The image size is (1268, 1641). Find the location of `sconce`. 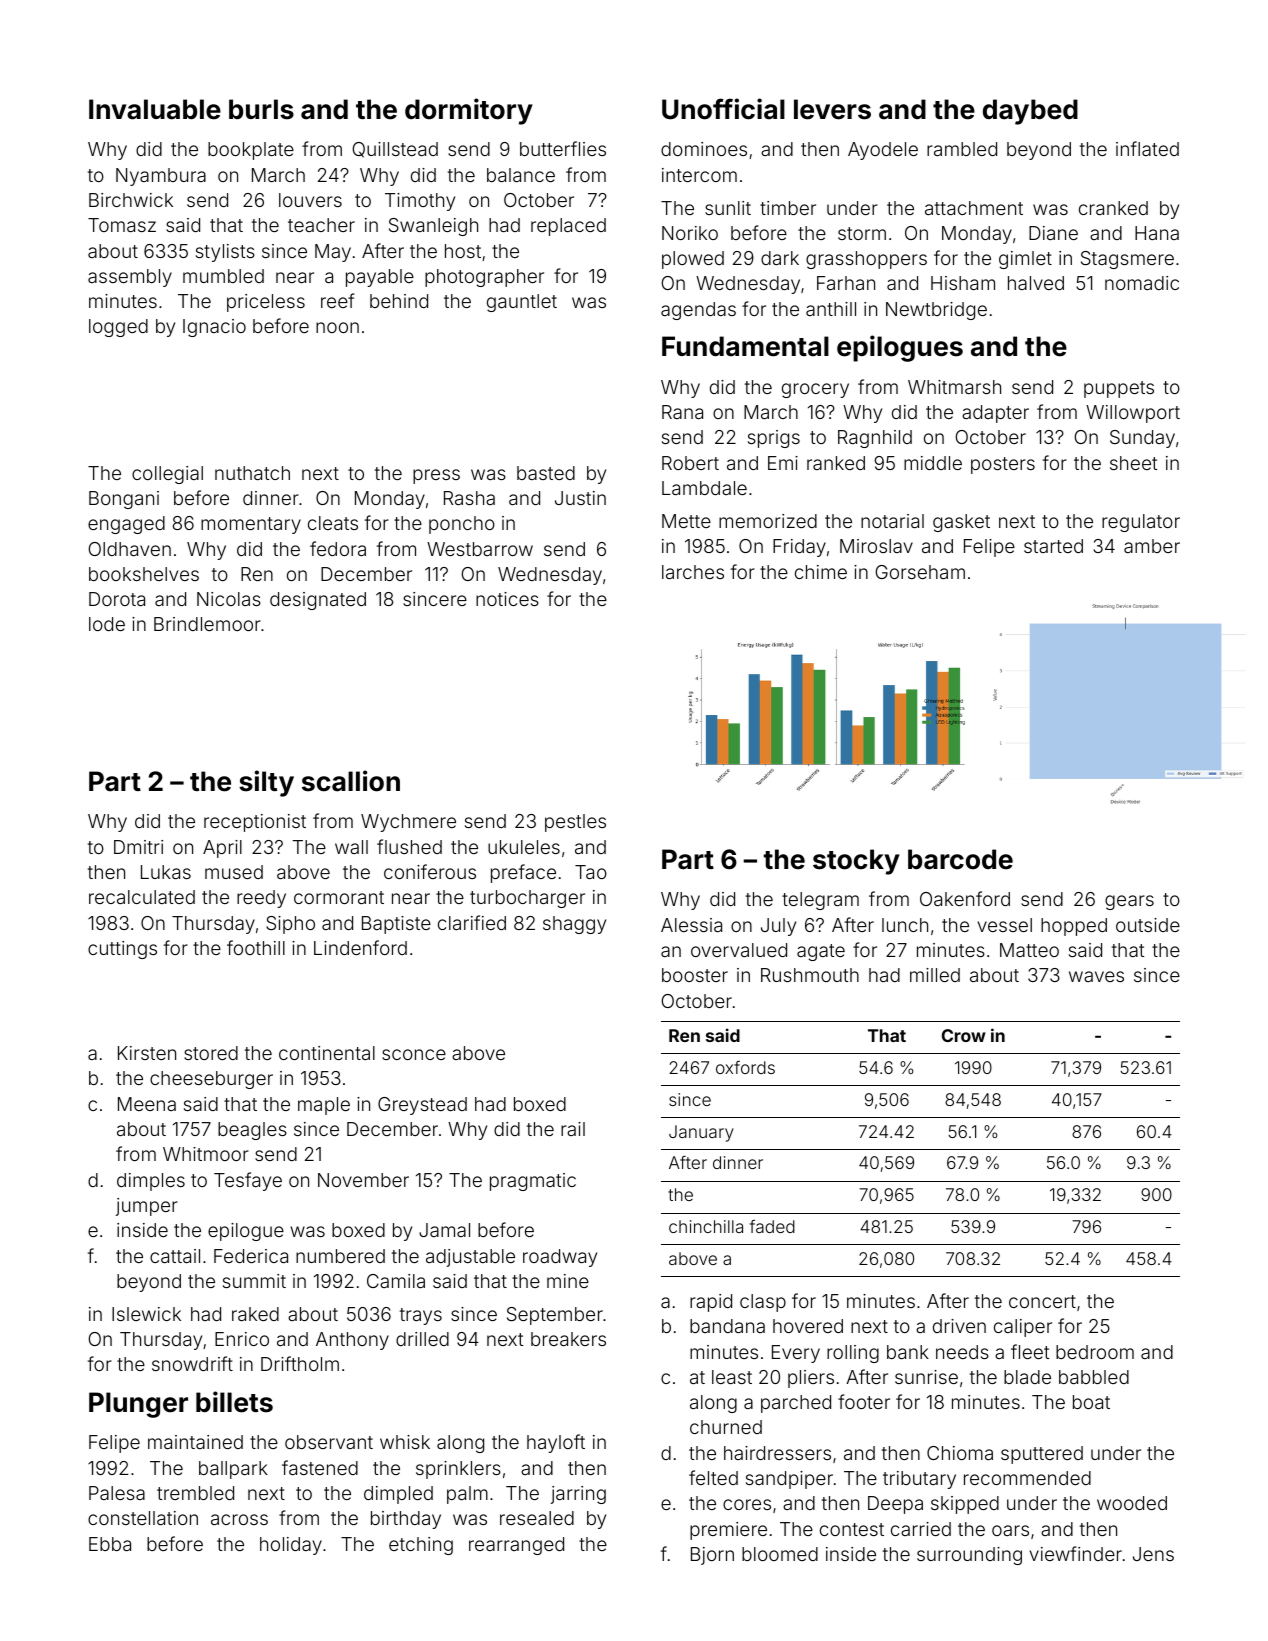

sconce is located at coordinates (414, 1054).
